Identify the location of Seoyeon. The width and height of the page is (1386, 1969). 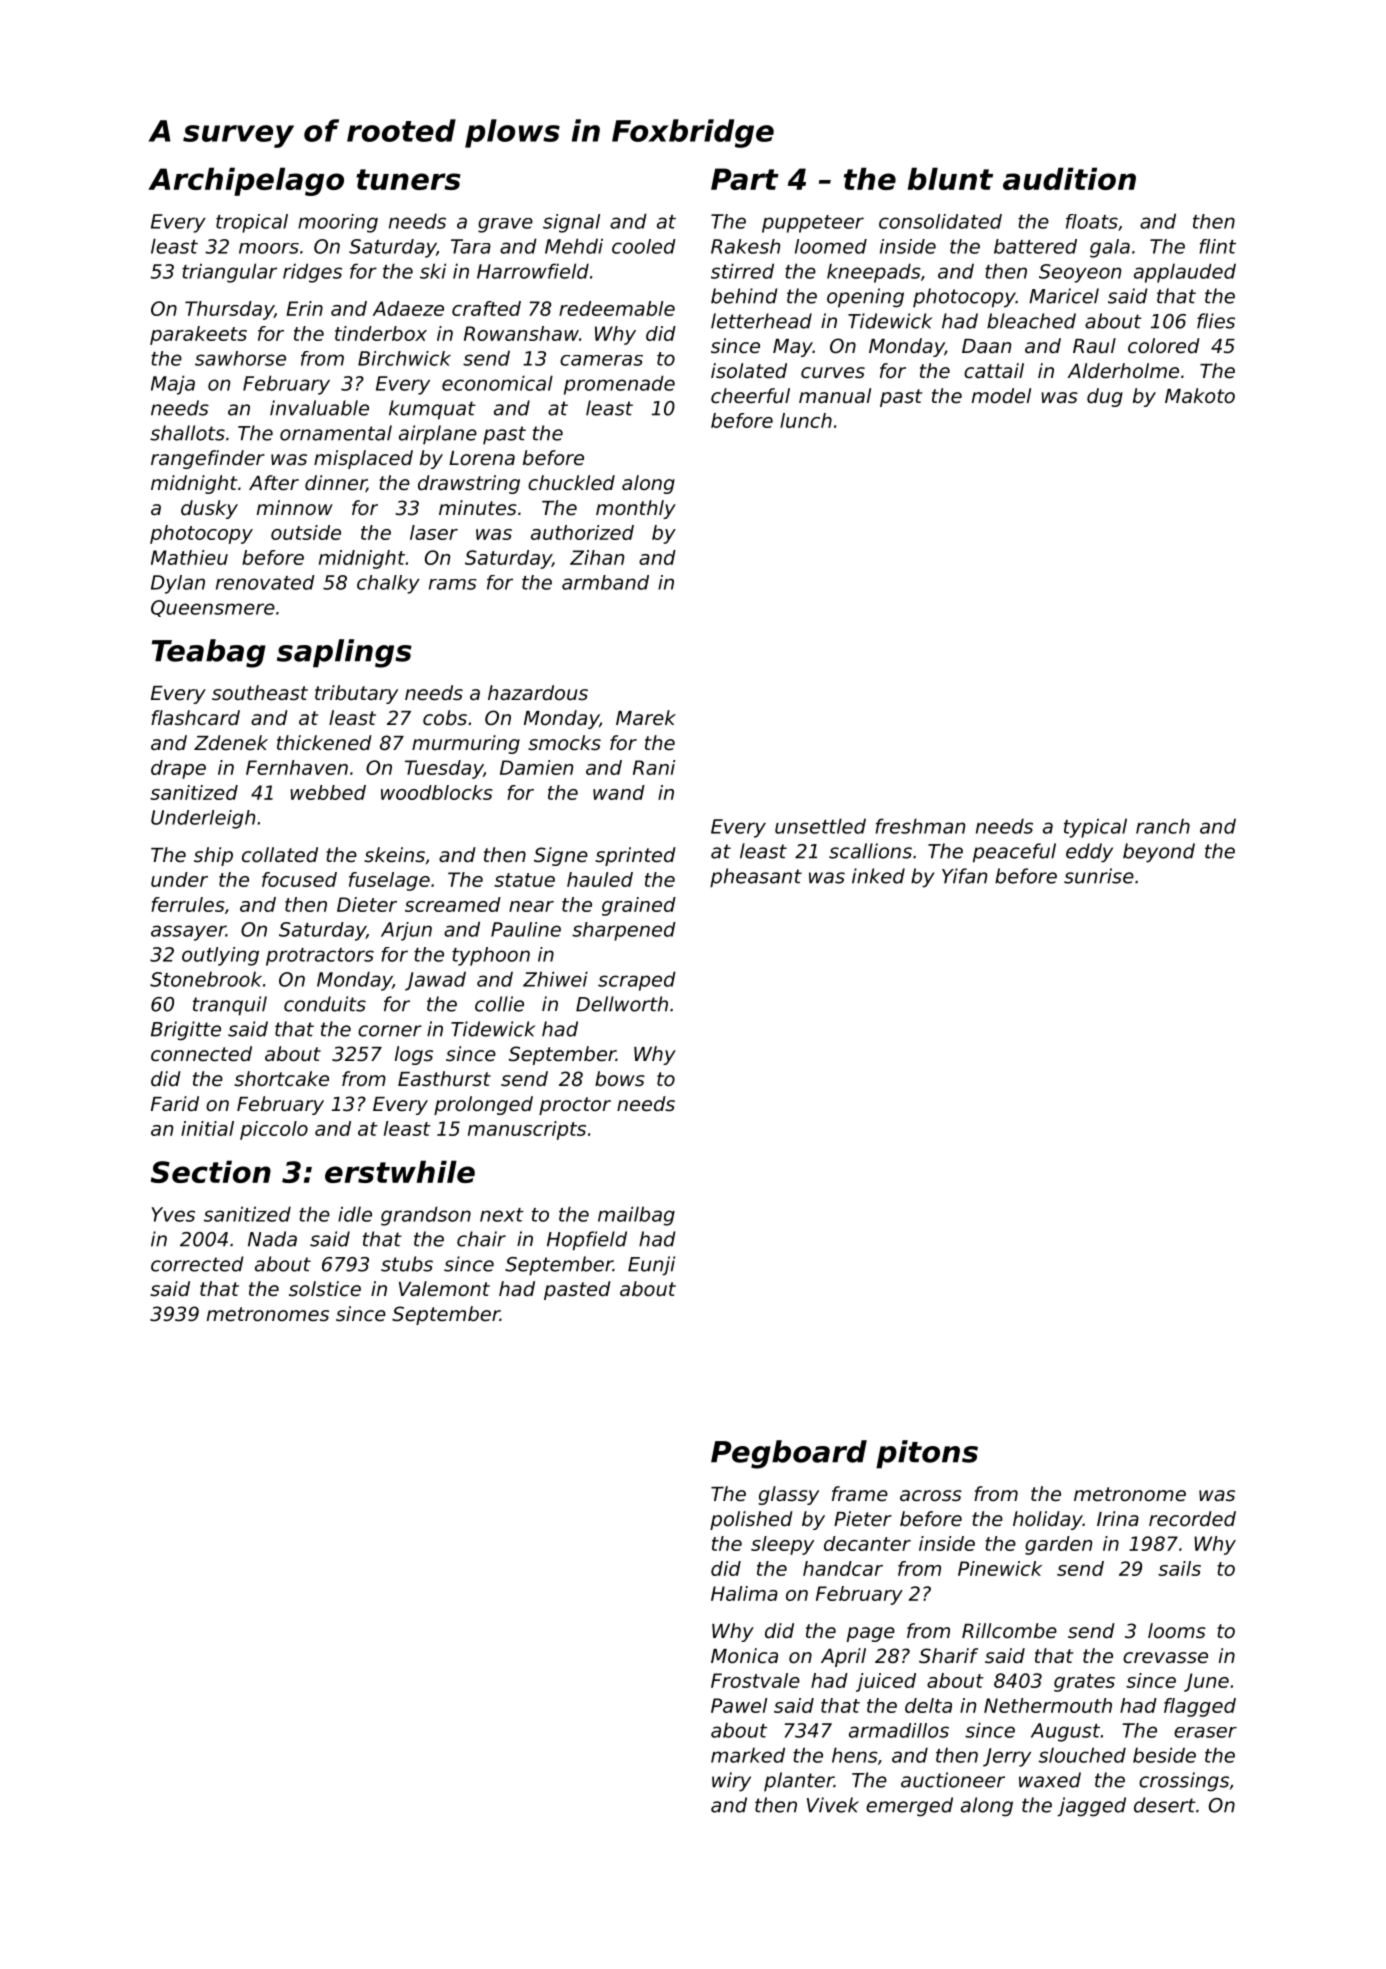
(1080, 273).
